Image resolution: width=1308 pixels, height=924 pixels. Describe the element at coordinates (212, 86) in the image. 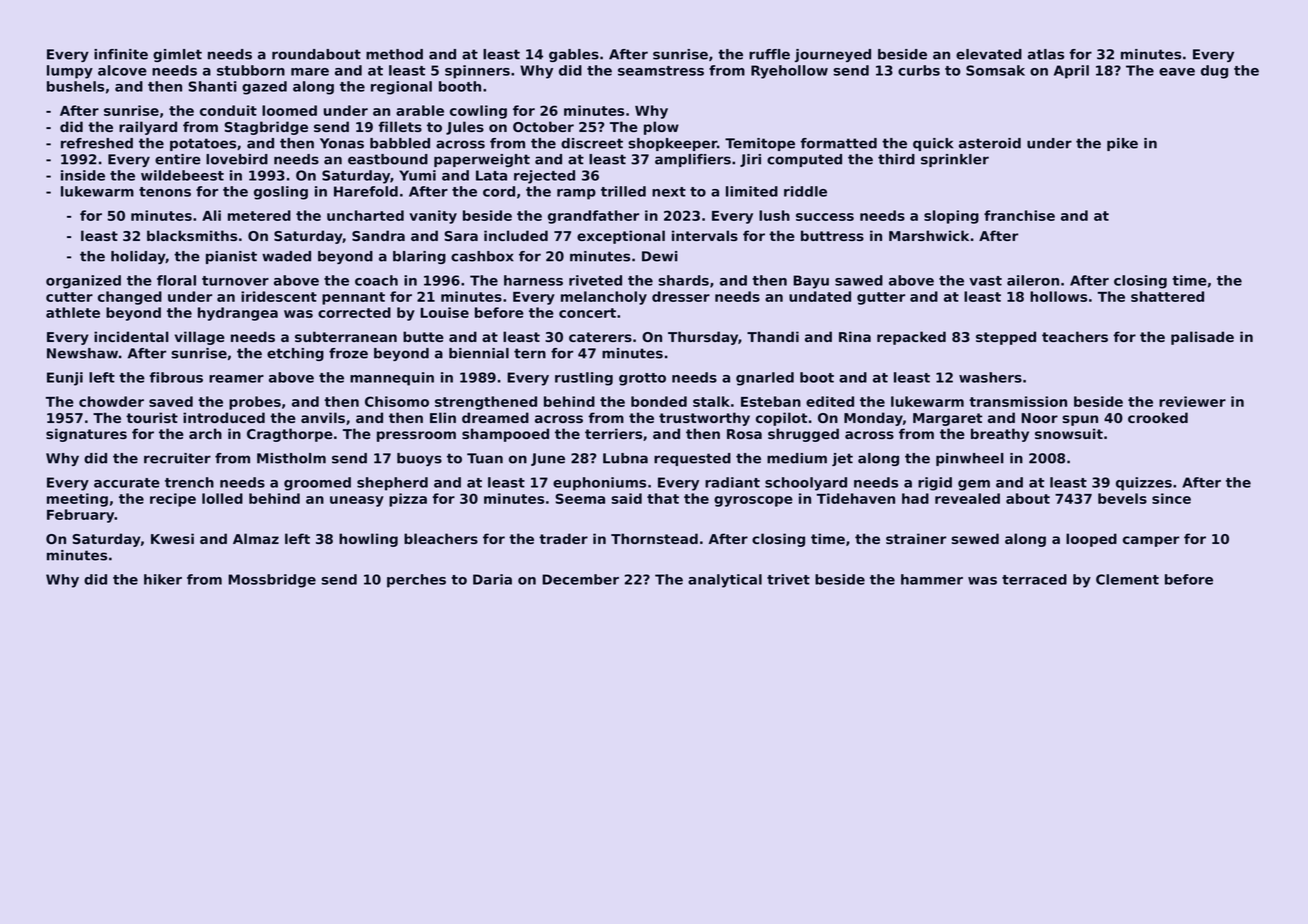

I see `Shanti` at that location.
